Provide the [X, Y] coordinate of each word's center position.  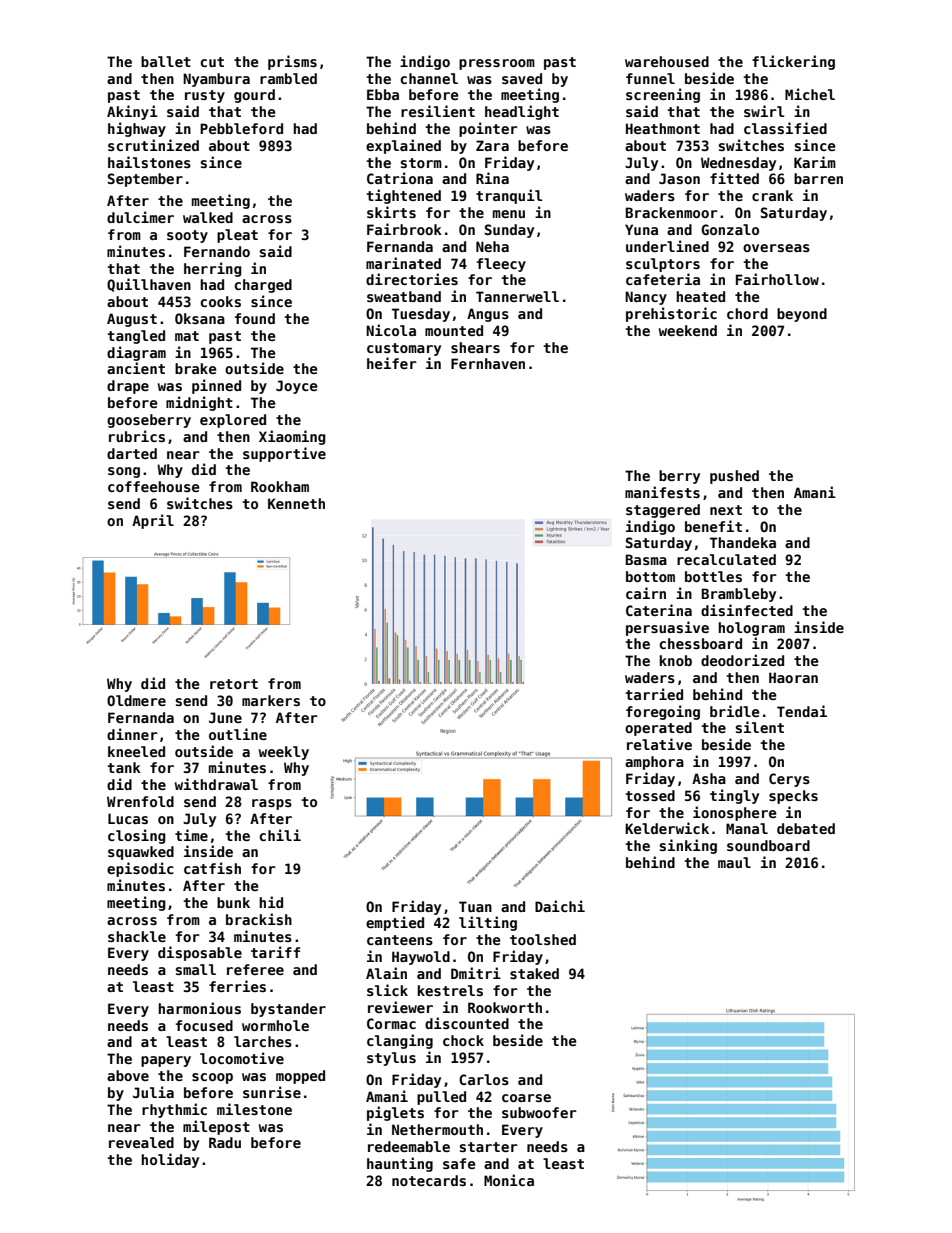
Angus [488, 315]
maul [734, 862]
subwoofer [539, 1112]
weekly [284, 753]
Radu [225, 1142]
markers [271, 700]
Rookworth [505, 1007]
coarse [526, 1098]
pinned [216, 386]
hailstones [149, 162]
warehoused [667, 61]
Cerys [789, 780]
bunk [233, 902]
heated [700, 296]
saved [522, 78]
